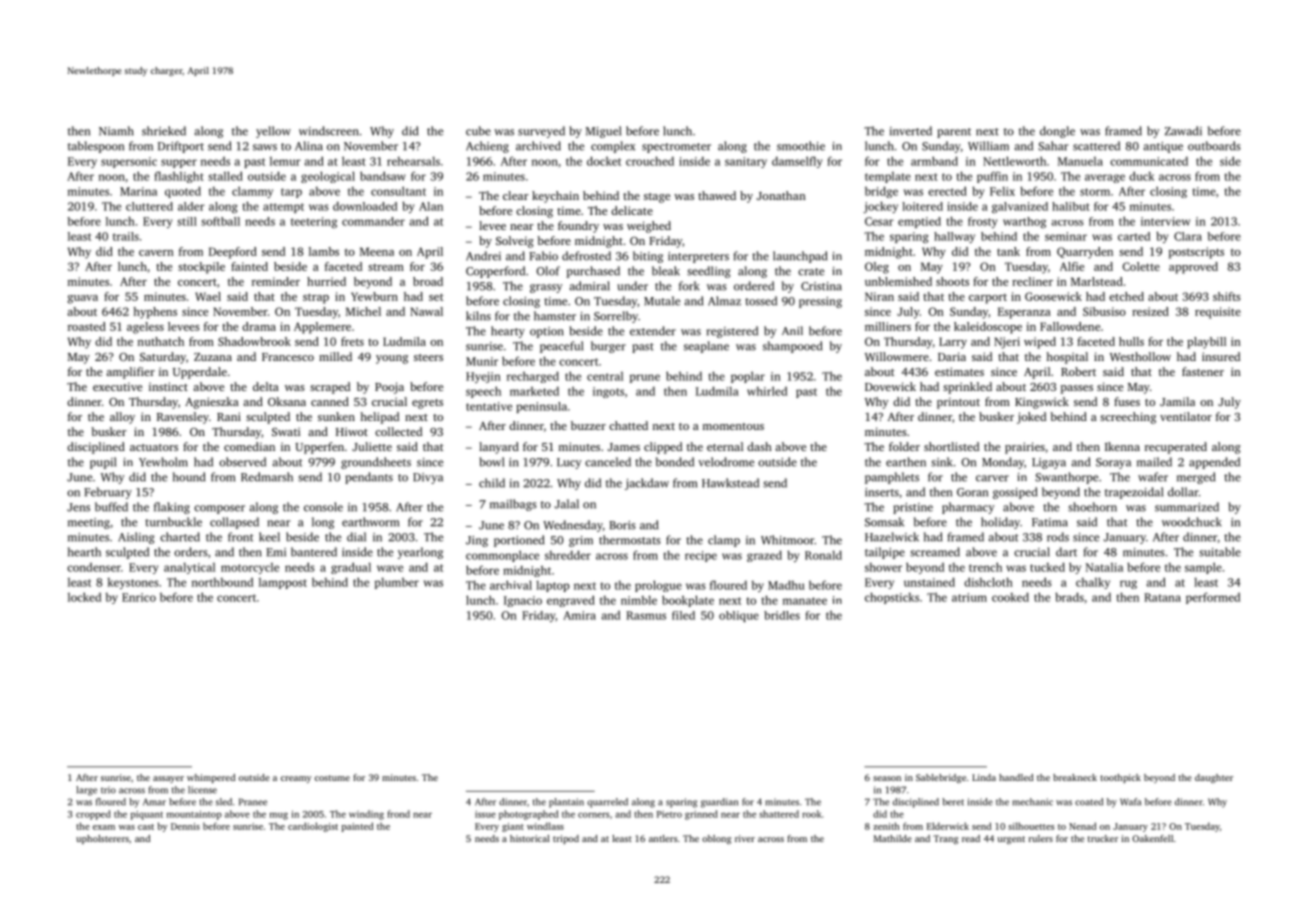 This document has height=924, width=1308. Describe the element at coordinates (797, 162) in the document. I see `damselfly` at that location.
